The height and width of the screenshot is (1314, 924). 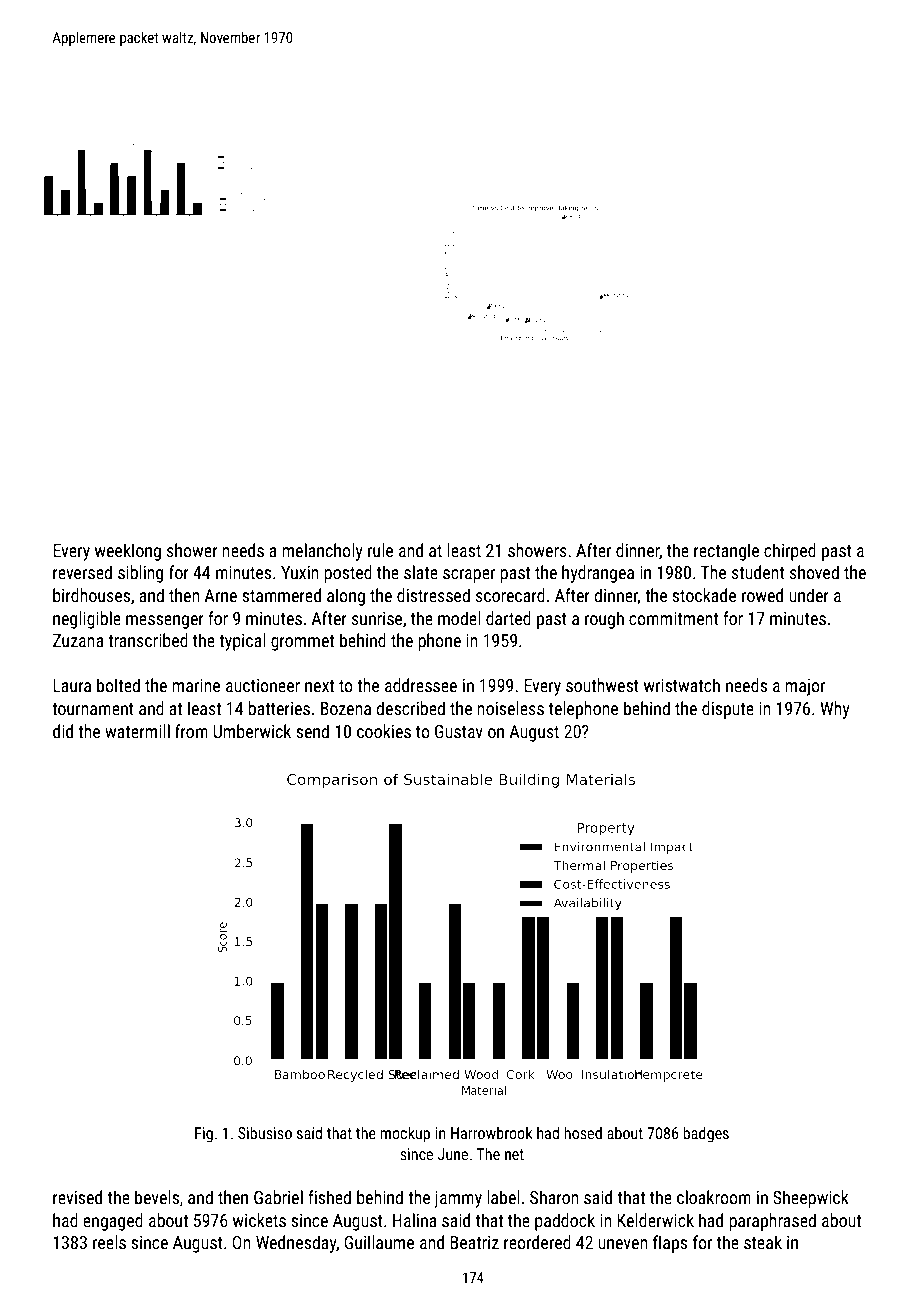 What do you see at coordinates (265, 1133) in the screenshot?
I see `Sibusiso` at bounding box center [265, 1133].
